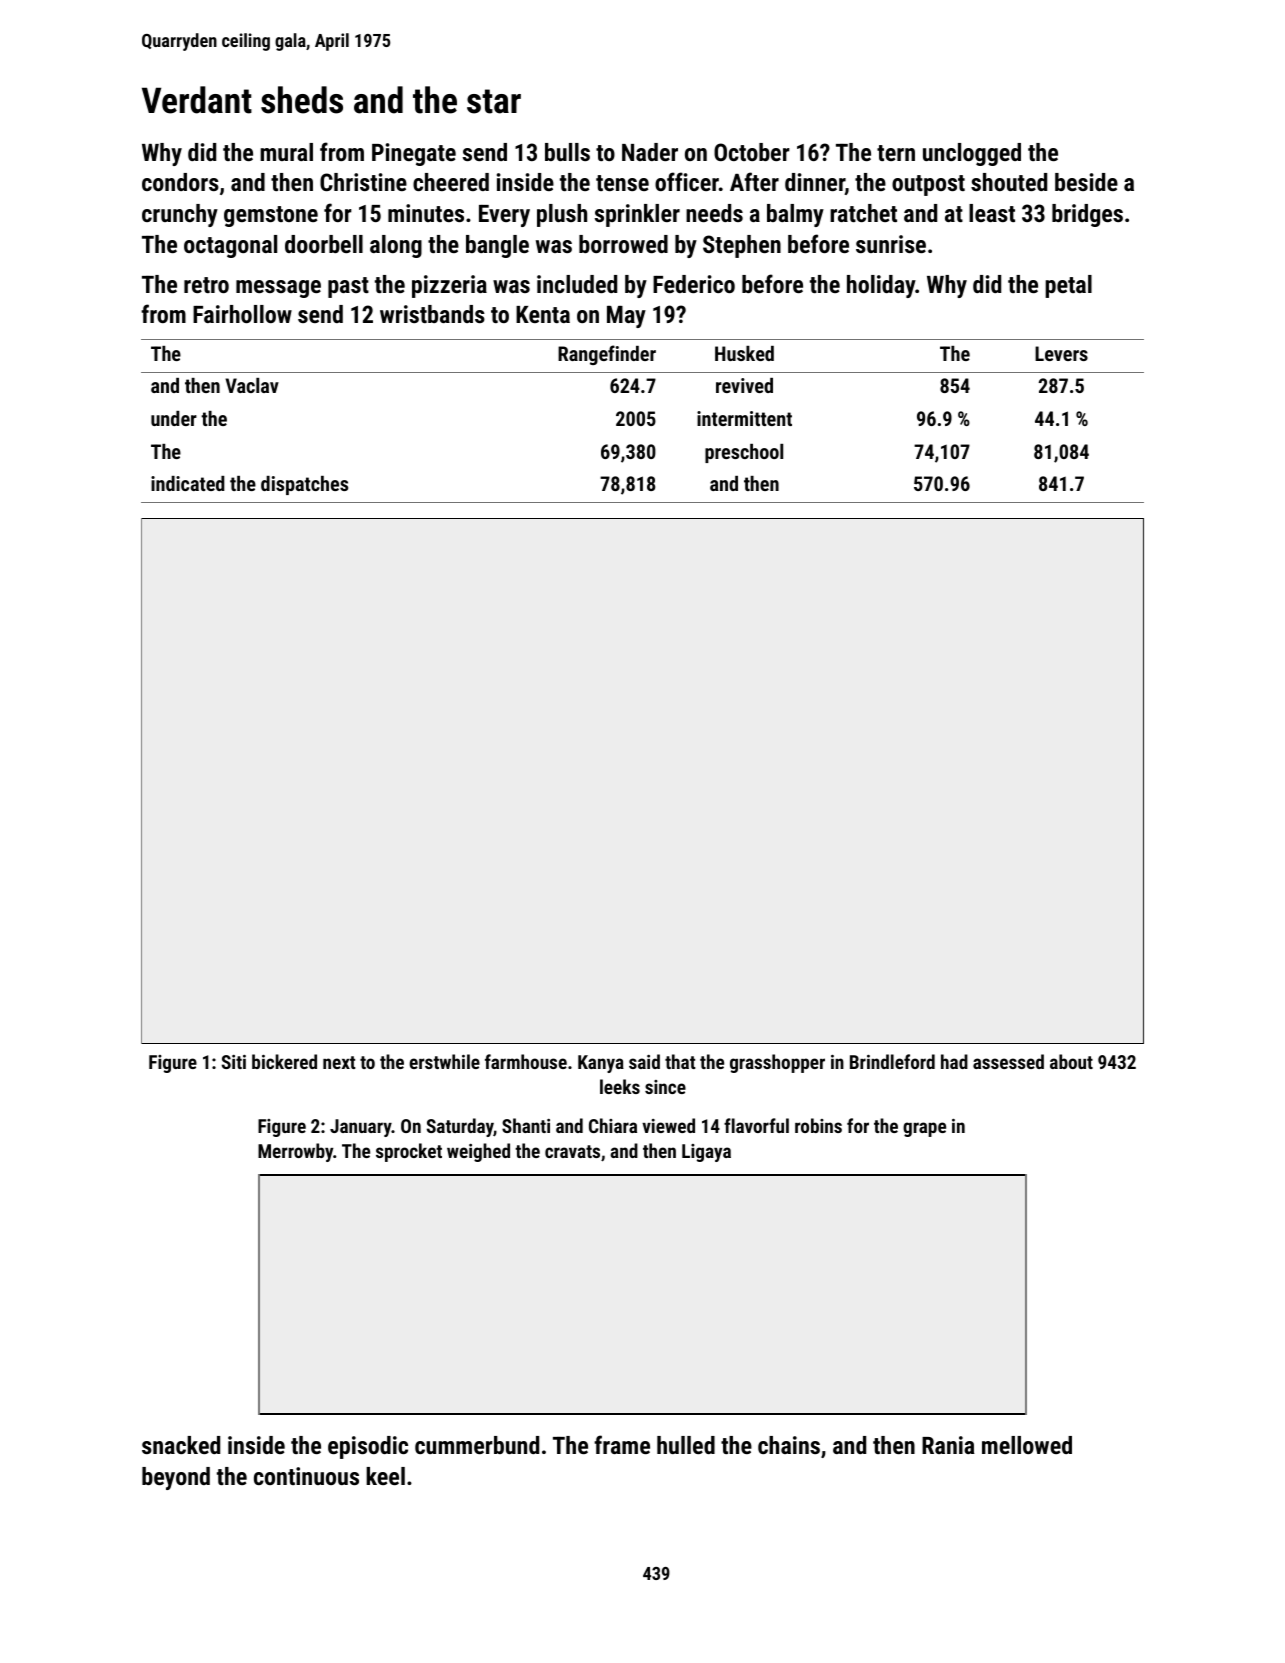 Image resolution: width=1285 pixels, height=1663 pixels. Describe the element at coordinates (992, 213) in the image. I see `least` at that location.
